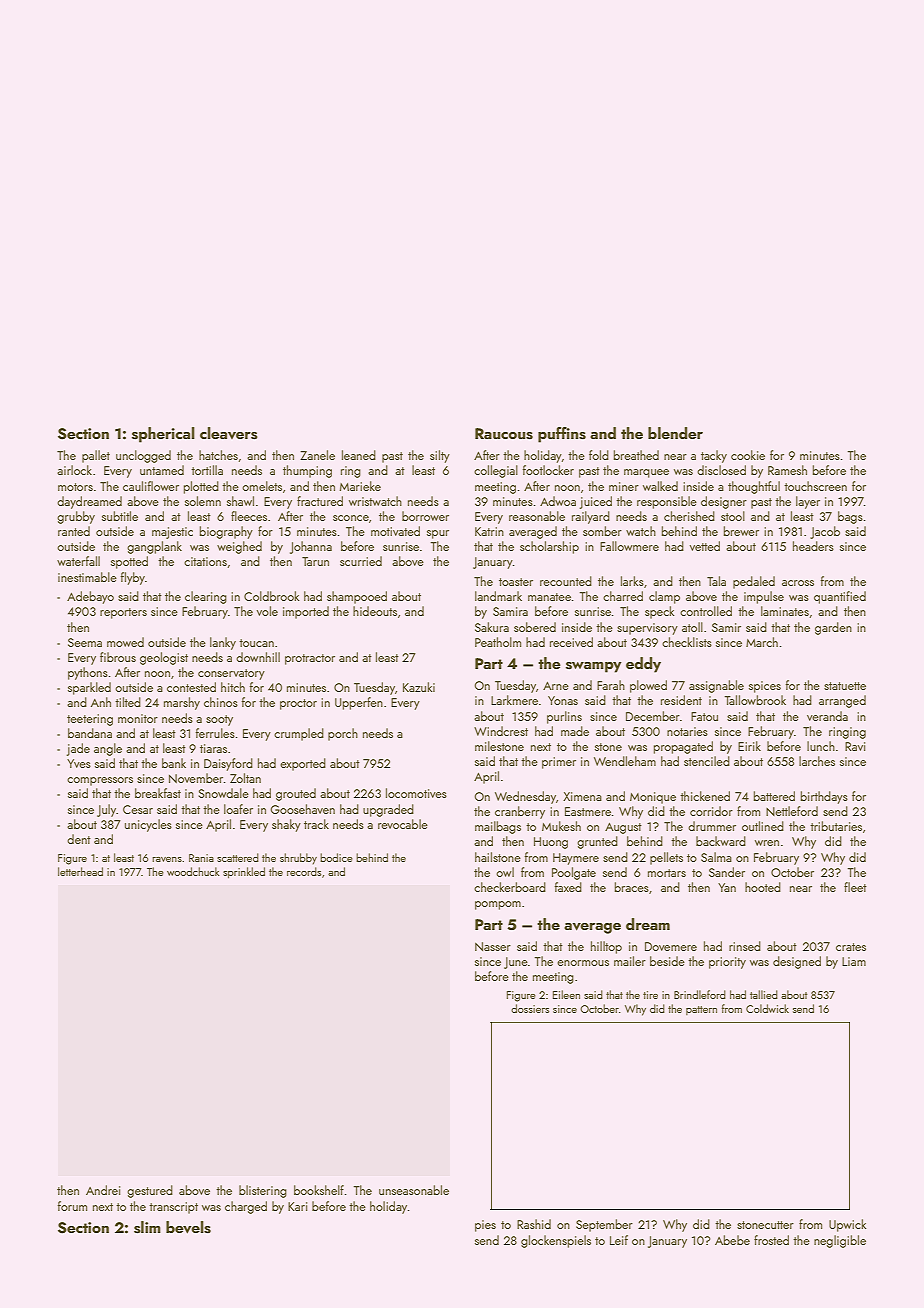  I want to click on Coldwick, so click(767, 1008).
